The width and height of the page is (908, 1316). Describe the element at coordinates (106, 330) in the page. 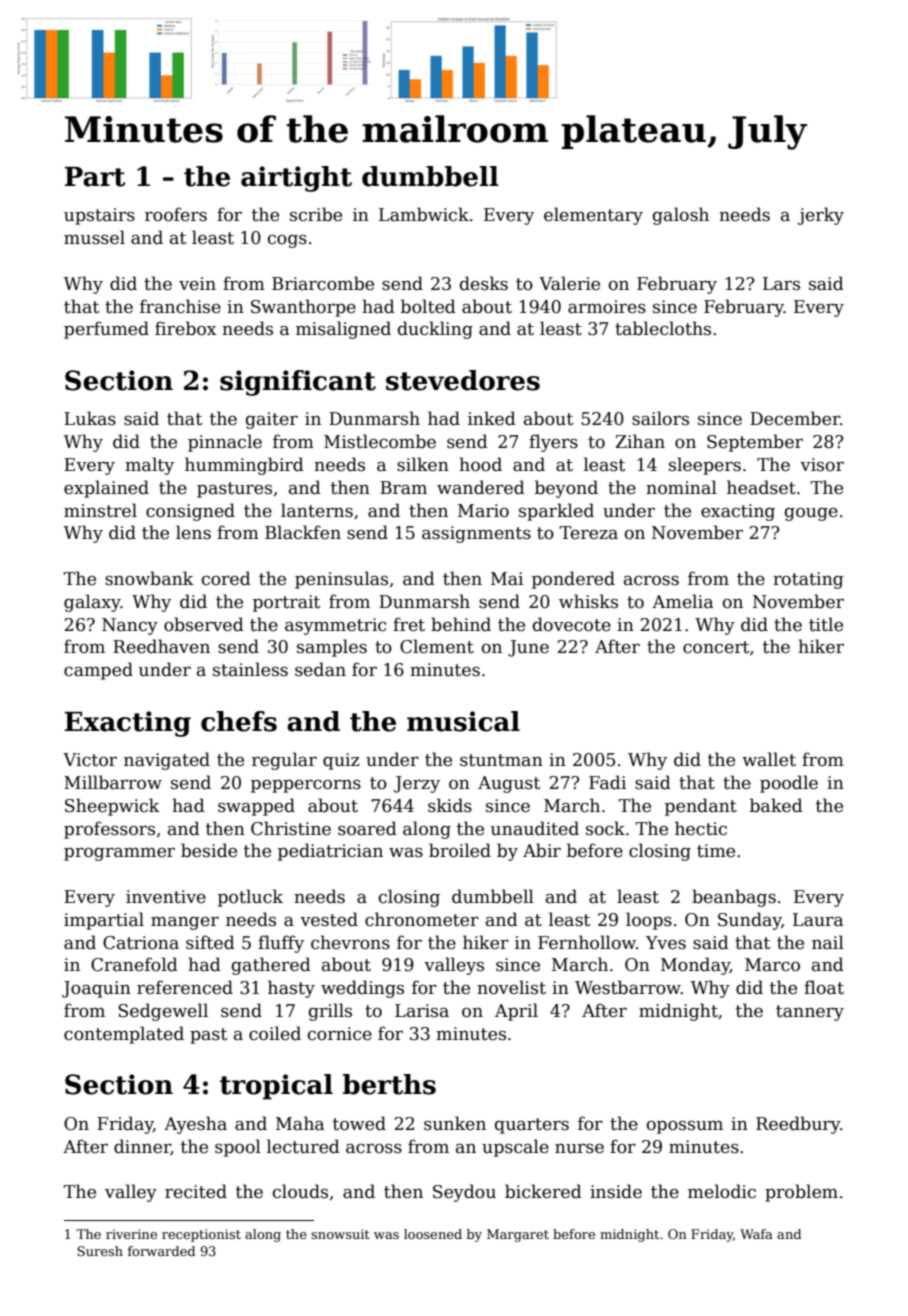

I see `perfumed` at that location.
